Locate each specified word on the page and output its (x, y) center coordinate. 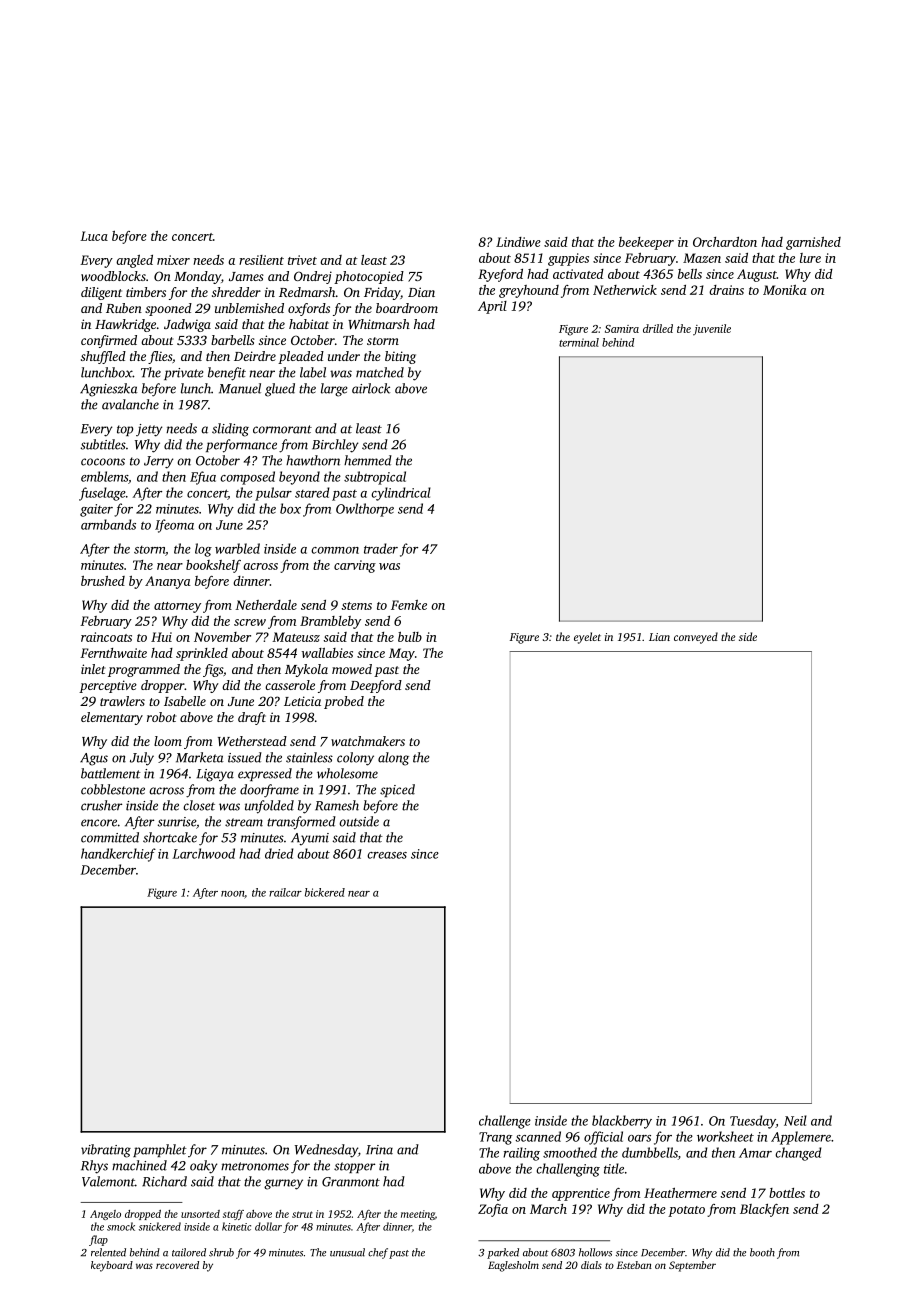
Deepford (376, 686)
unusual (347, 1252)
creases (387, 855)
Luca (94, 236)
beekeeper (646, 243)
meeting (418, 1215)
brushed (103, 581)
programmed (144, 670)
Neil (795, 1120)
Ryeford (500, 275)
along (393, 759)
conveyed (696, 638)
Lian (659, 637)
